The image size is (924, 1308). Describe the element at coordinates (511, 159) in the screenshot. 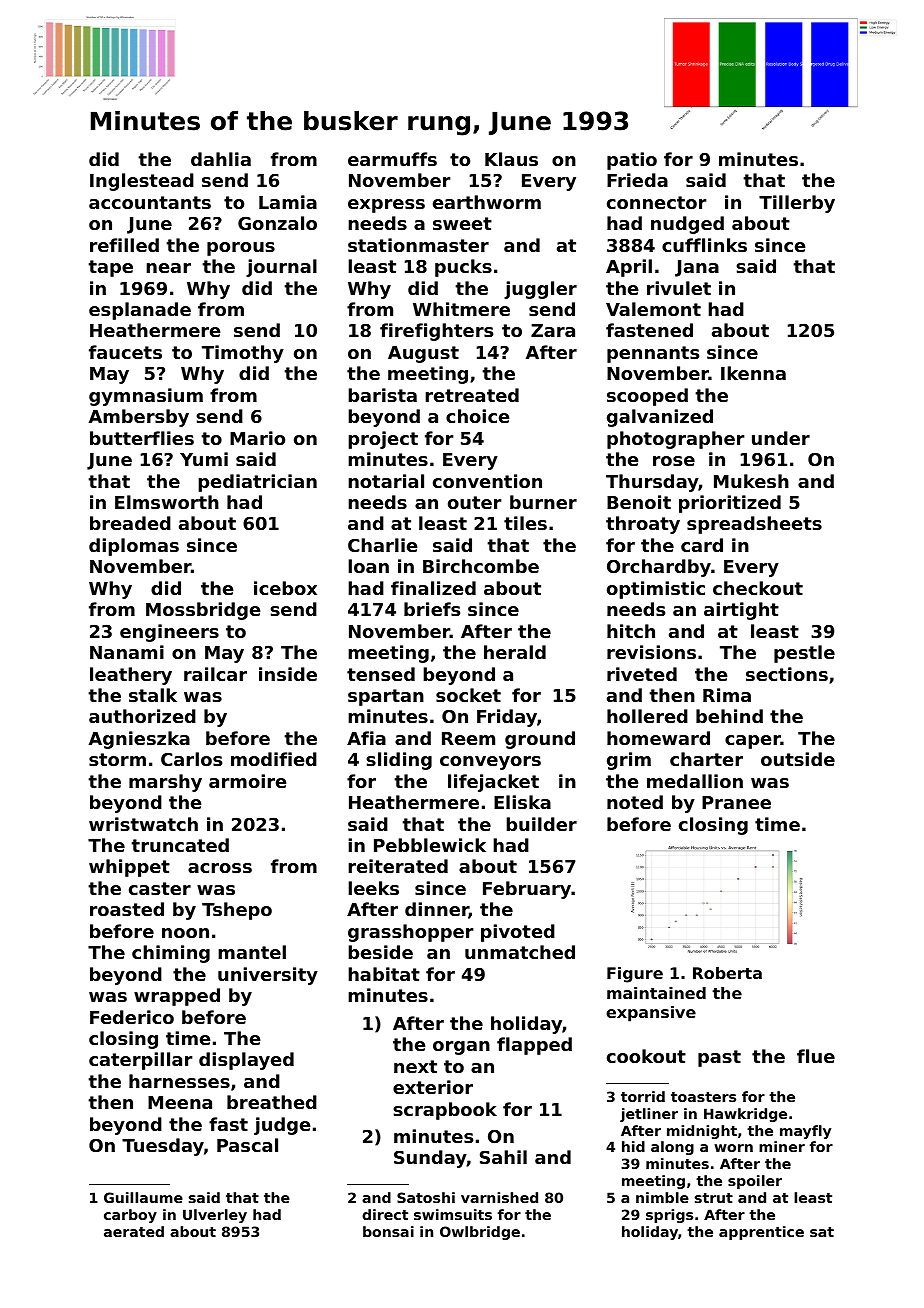

I see `Klaus` at that location.
